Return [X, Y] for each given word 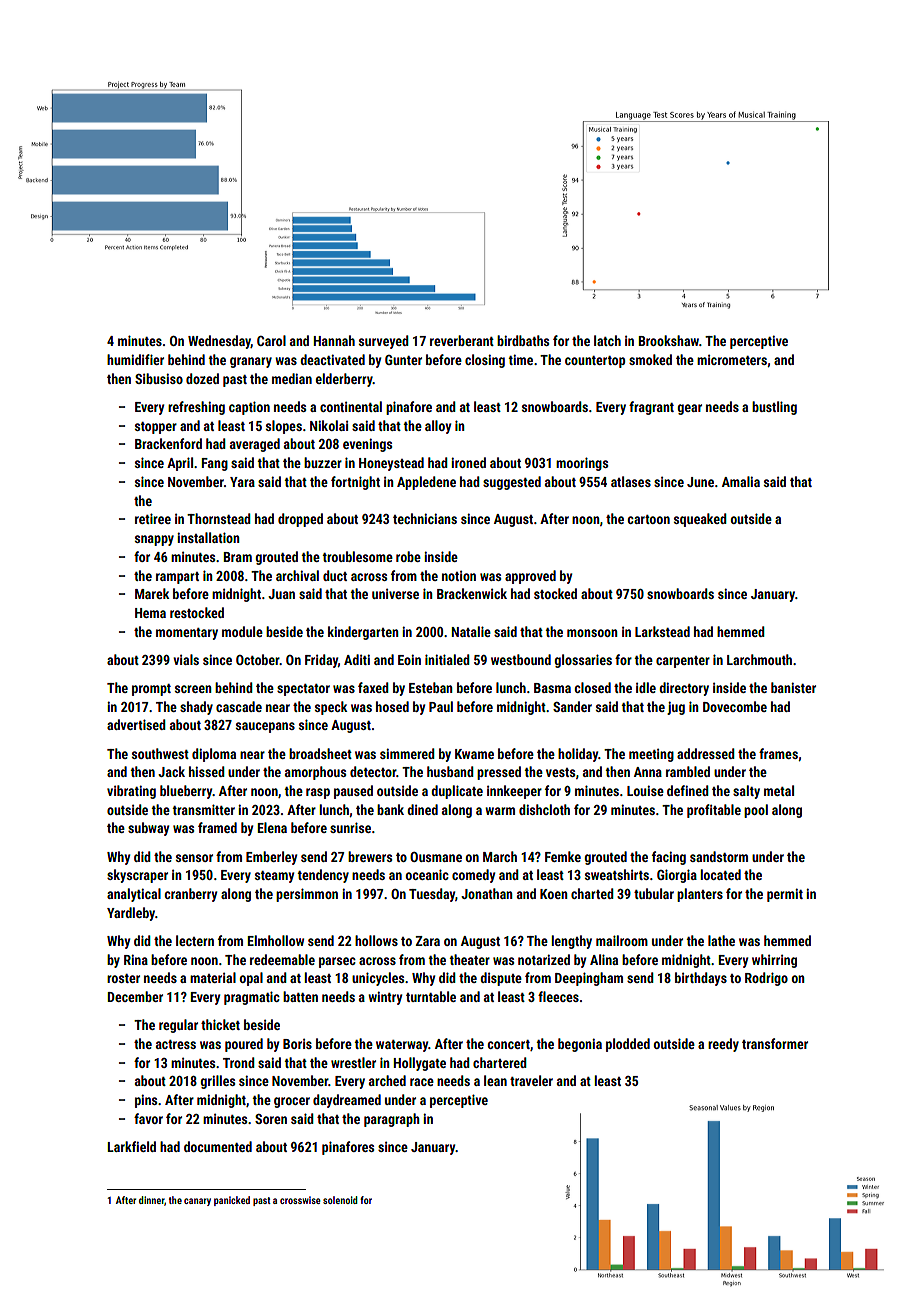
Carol [271, 340]
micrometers [732, 360]
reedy [723, 1045]
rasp [318, 793]
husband [450, 771]
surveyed [384, 342]
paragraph [392, 1120]
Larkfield [131, 1146]
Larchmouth [759, 659]
